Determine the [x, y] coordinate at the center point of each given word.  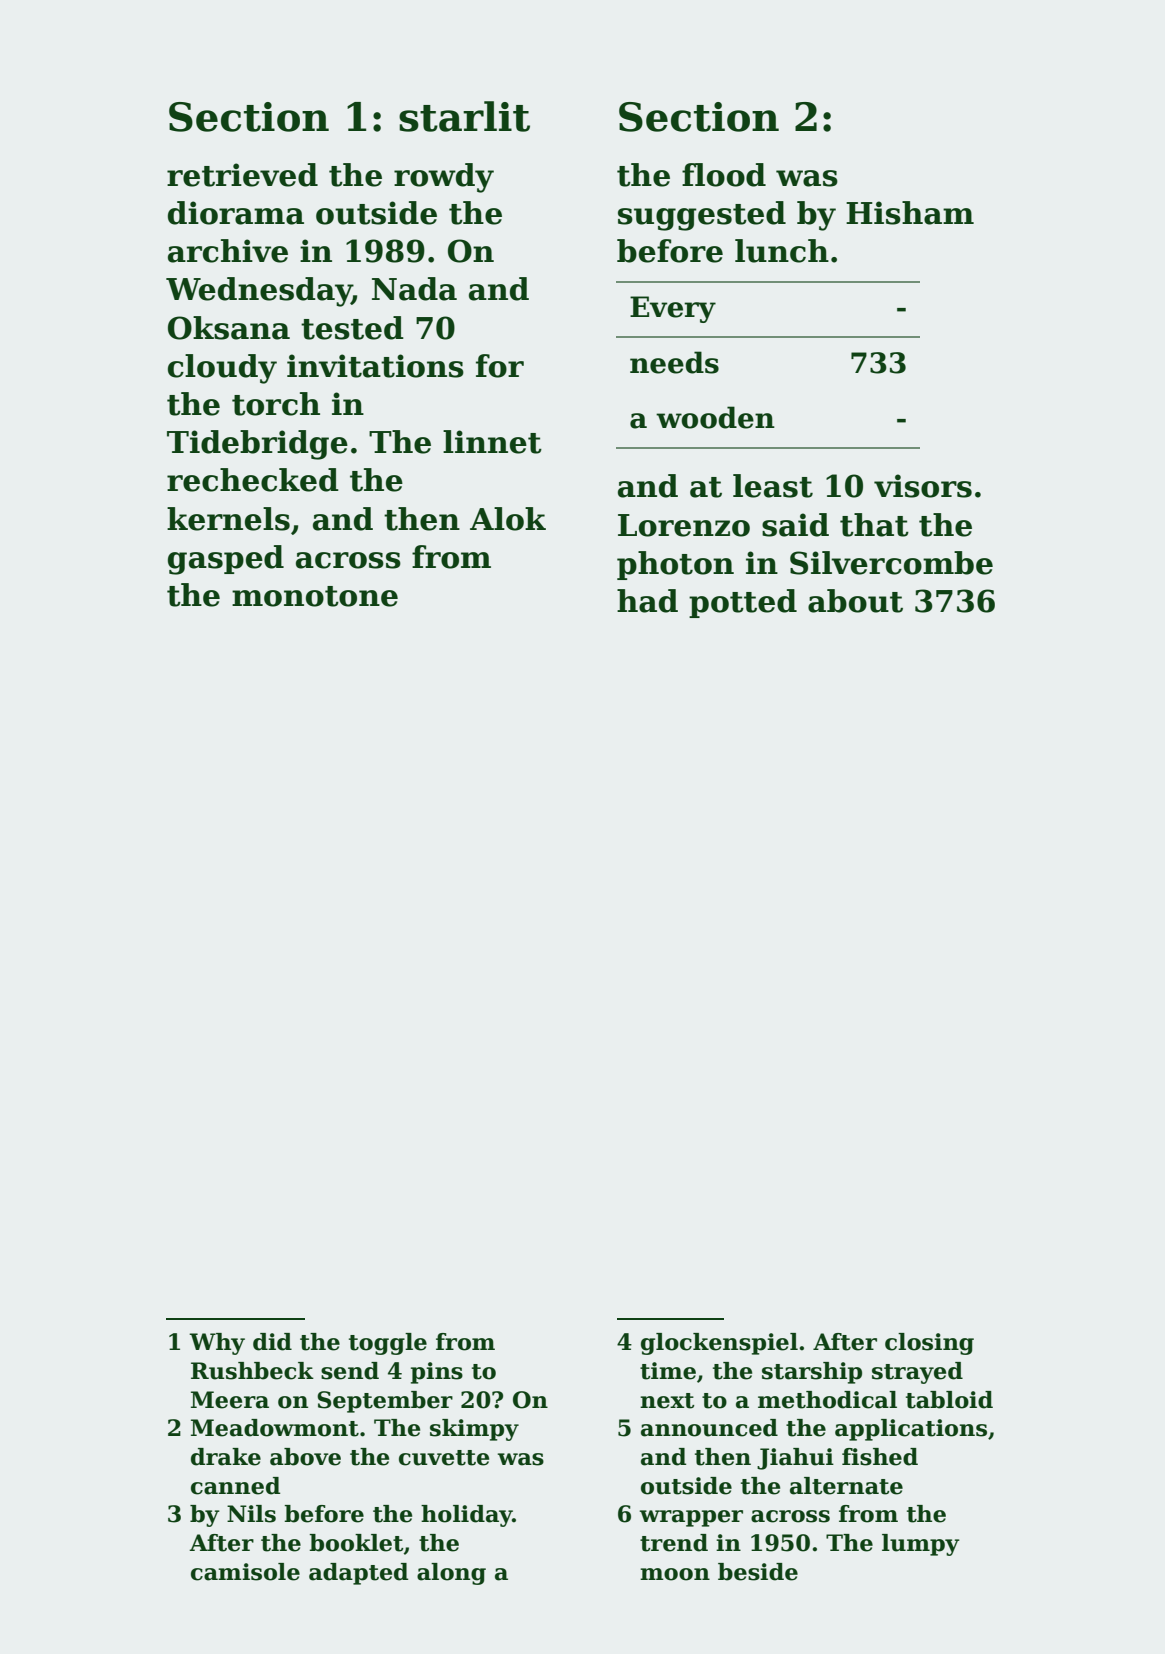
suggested [702, 216]
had [647, 601]
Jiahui [795, 1459]
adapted [358, 1574]
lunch [782, 251]
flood [724, 175]
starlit [464, 116]
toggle [388, 1344]
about [855, 601]
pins [437, 1373]
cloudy [222, 369]
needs [674, 362]
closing [929, 1344]
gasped [226, 560]
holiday [466, 1516]
